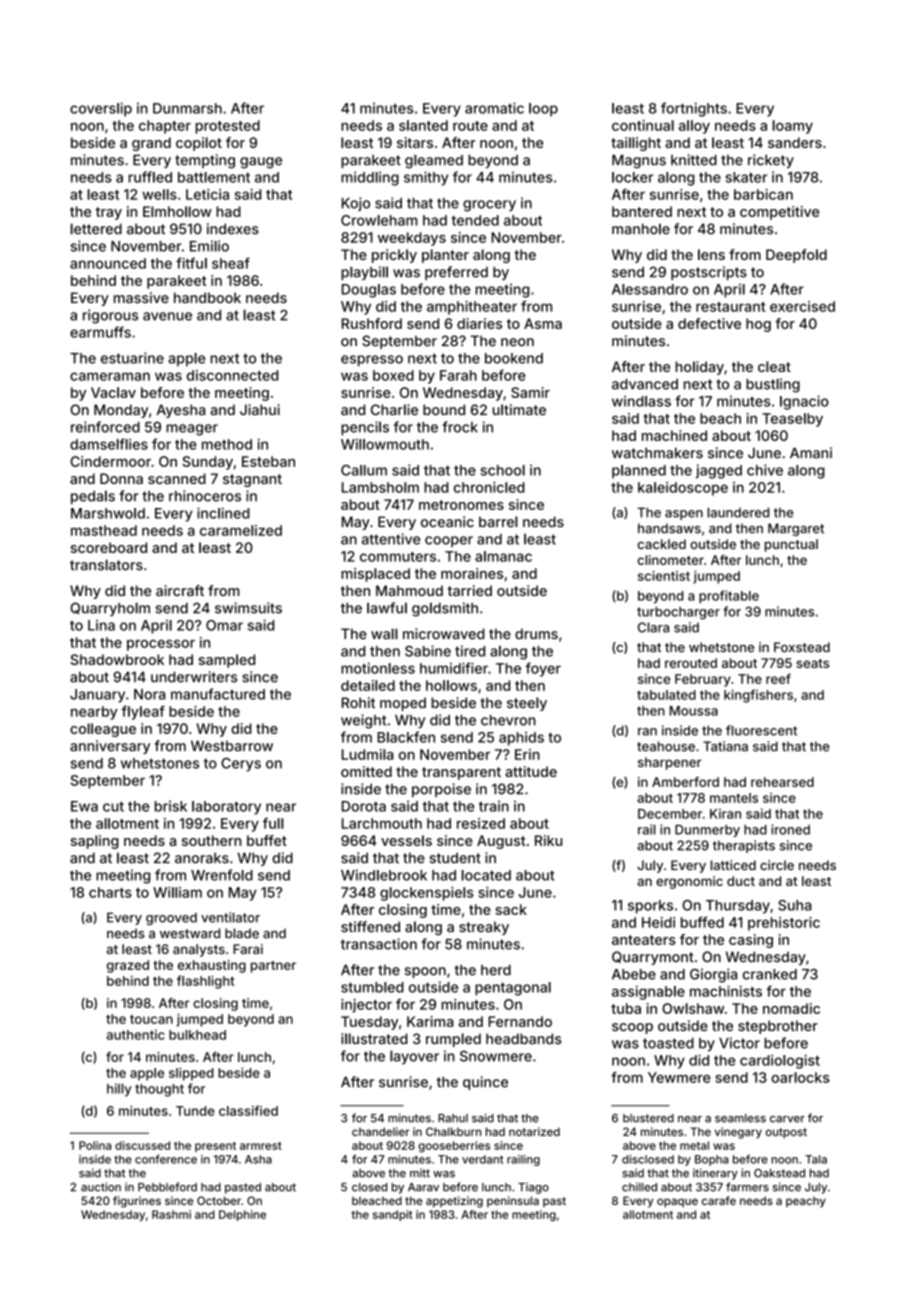  Describe the element at coordinates (142, 1145) in the image. I see `discussed` at that location.
